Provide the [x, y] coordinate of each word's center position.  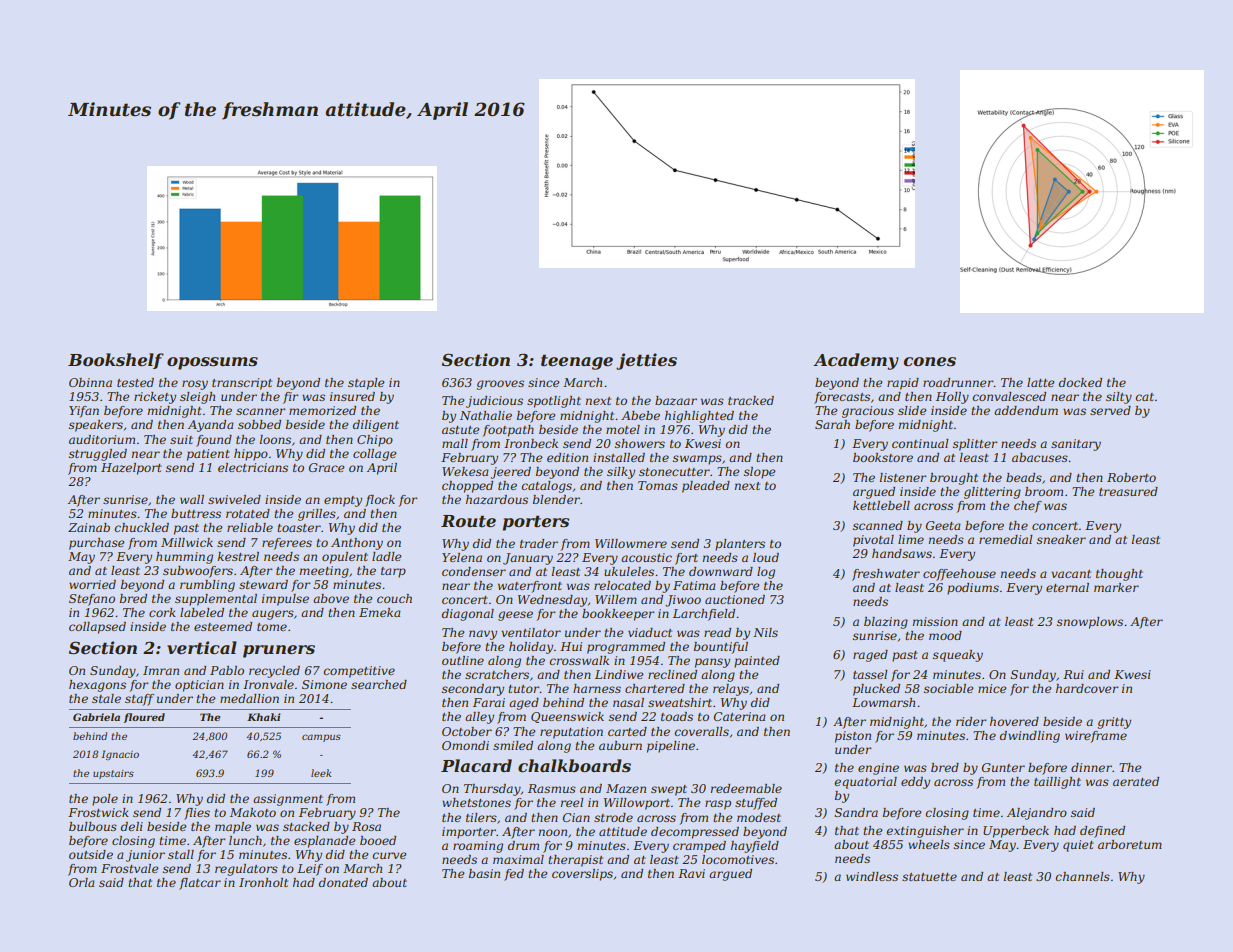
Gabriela [96, 717]
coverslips [582, 875]
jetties [646, 361]
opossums [212, 363]
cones [930, 362]
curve [389, 855]
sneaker [1061, 539]
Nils [765, 632]
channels [1082, 876]
